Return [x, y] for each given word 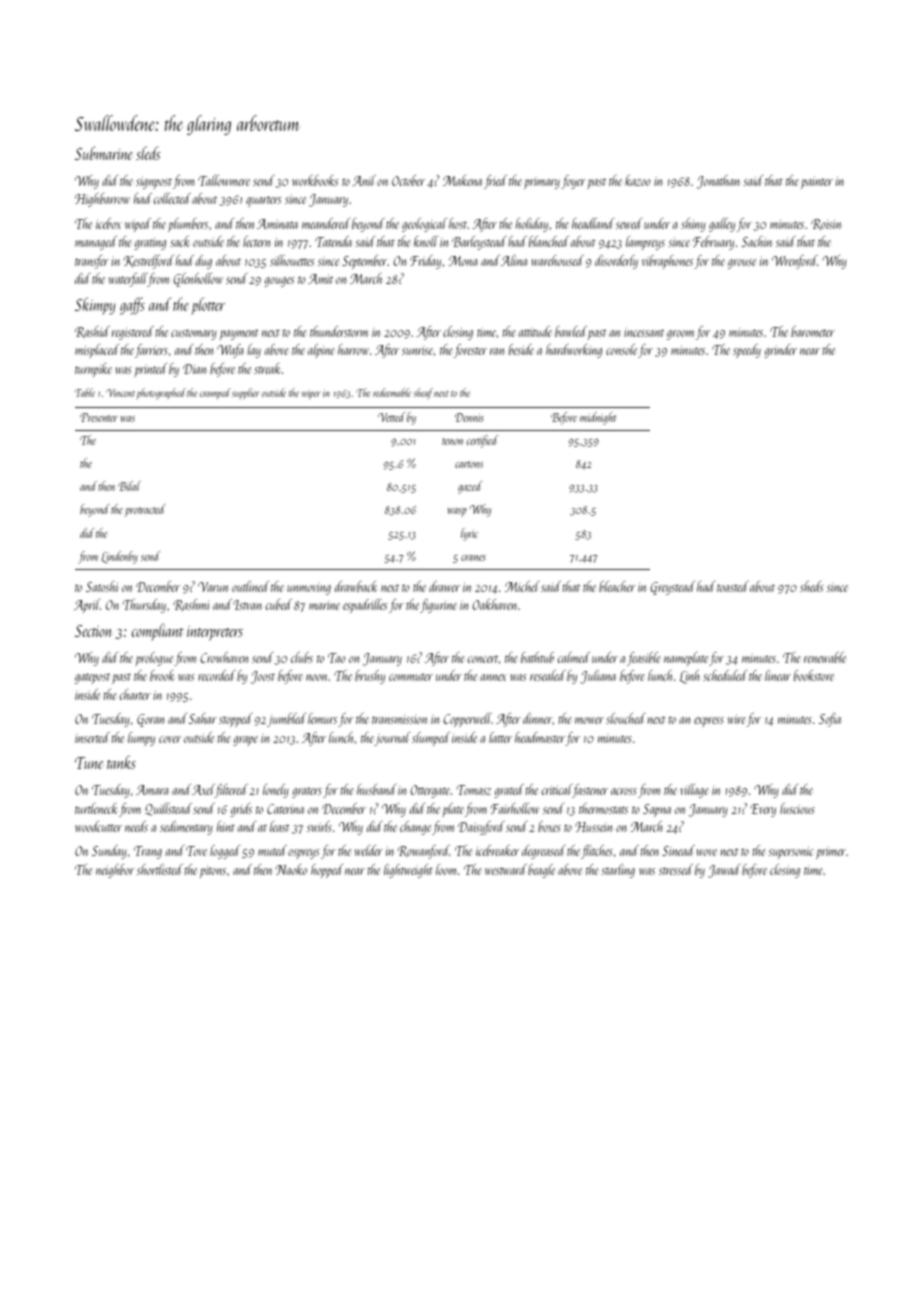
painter [817, 182]
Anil [364, 180]
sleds [148, 153]
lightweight [408, 871]
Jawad [724, 871]
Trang [148, 852]
